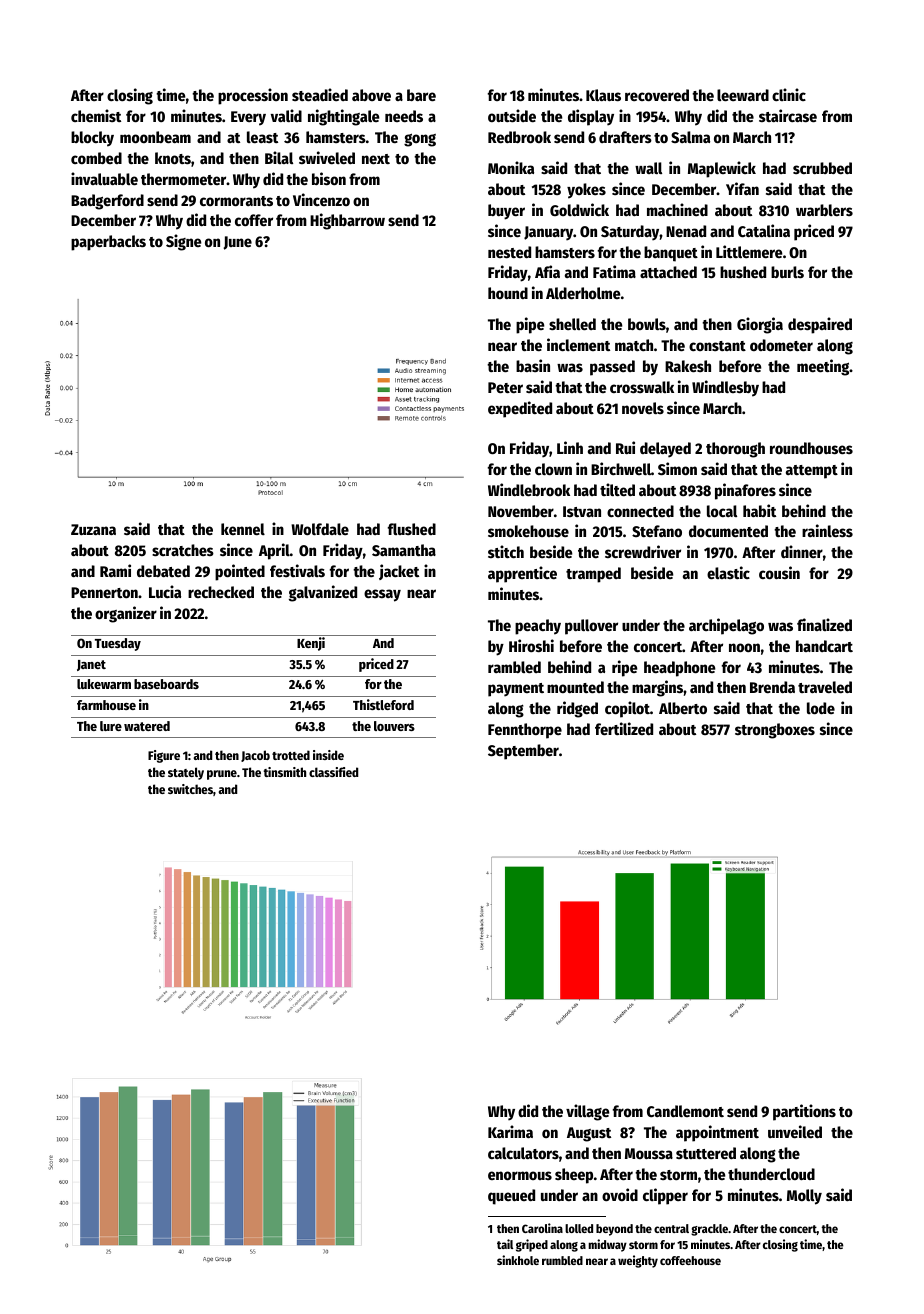 The image size is (924, 1314). Describe the element at coordinates (789, 94) in the screenshot. I see `clinic` at that location.
